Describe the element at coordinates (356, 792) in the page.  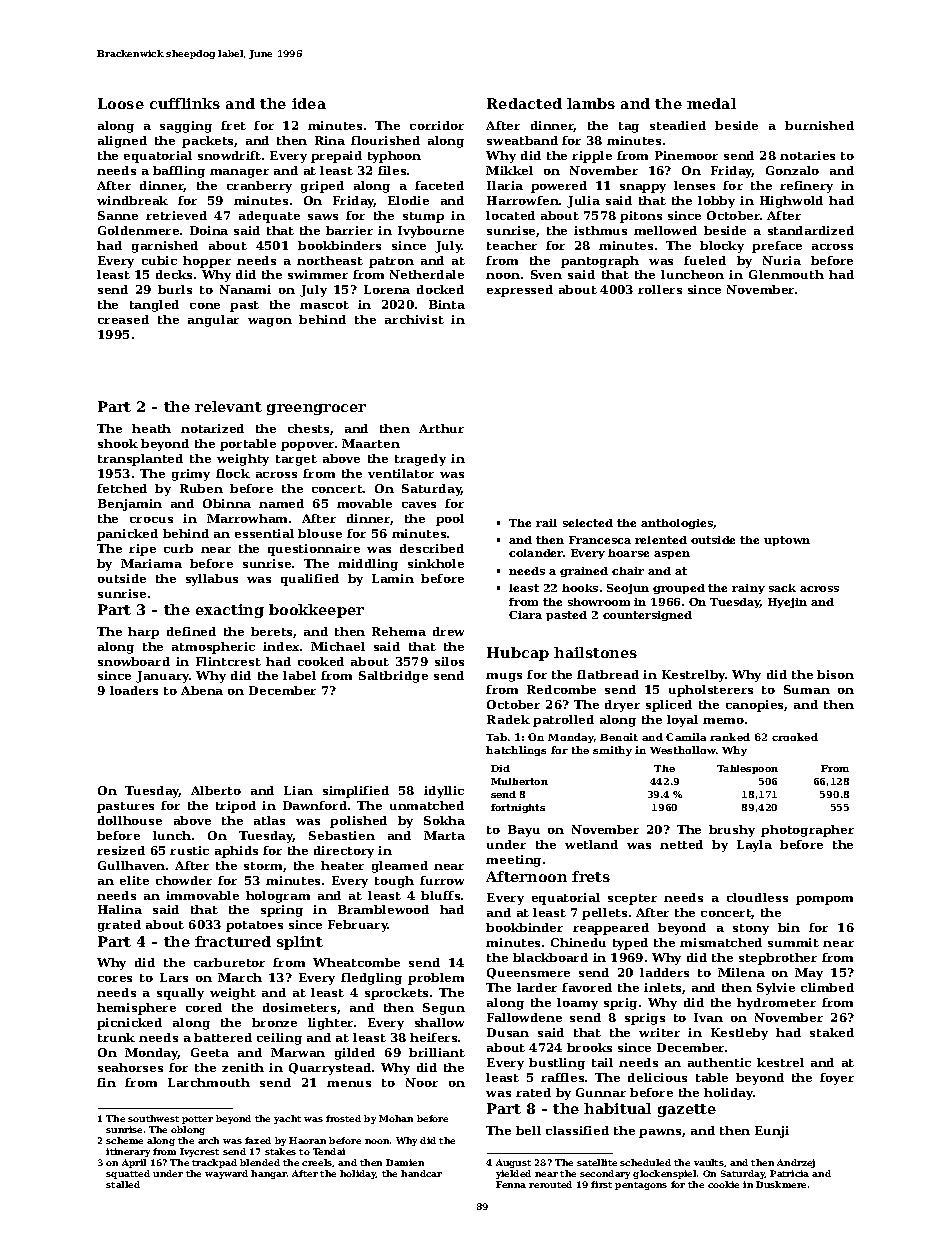
I see `simplified` at that location.
